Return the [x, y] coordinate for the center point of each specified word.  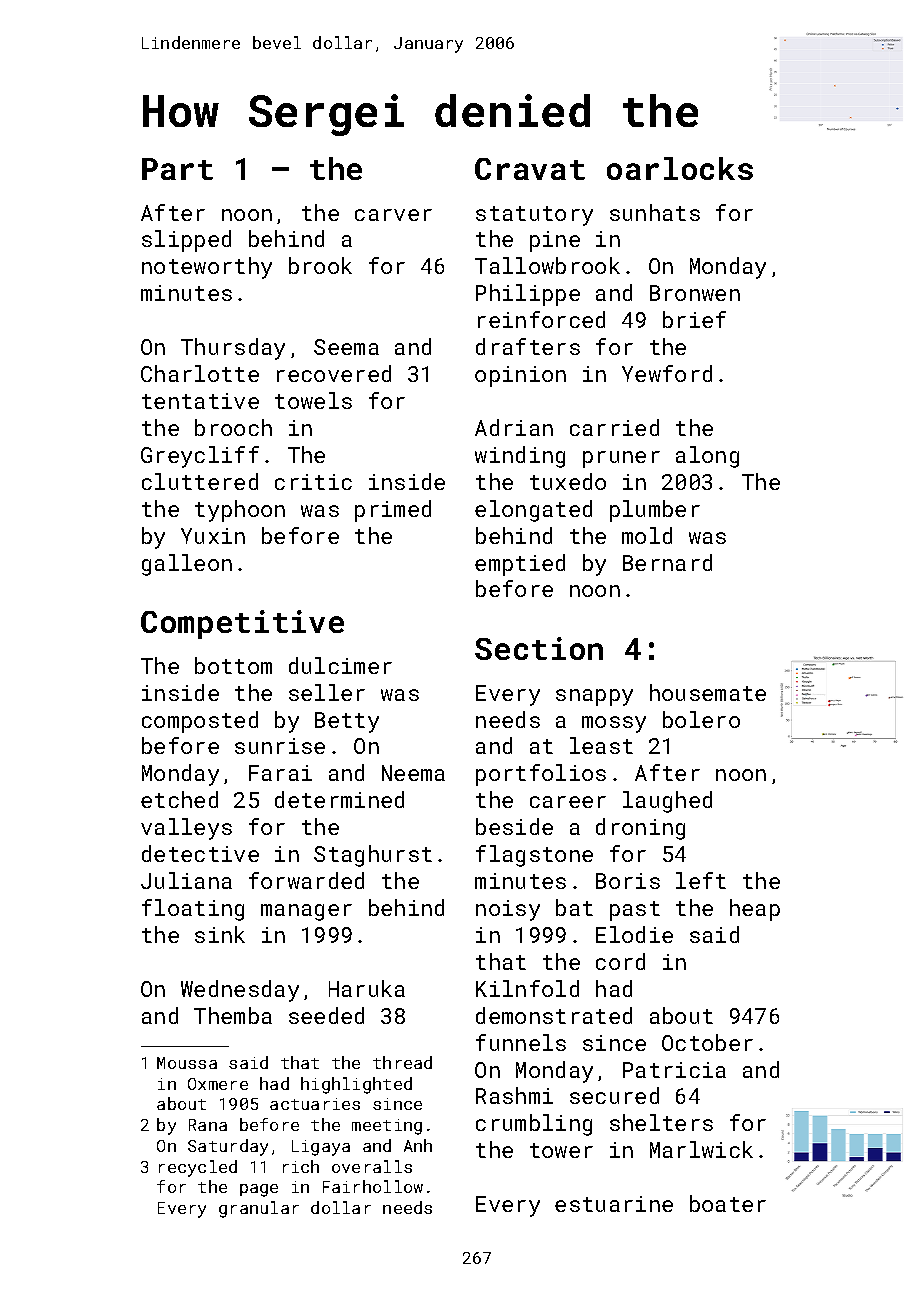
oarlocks [680, 168]
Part [177, 169]
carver [393, 215]
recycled [198, 1168]
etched [179, 799]
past [635, 911]
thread [402, 1062]
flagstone [534, 856]
